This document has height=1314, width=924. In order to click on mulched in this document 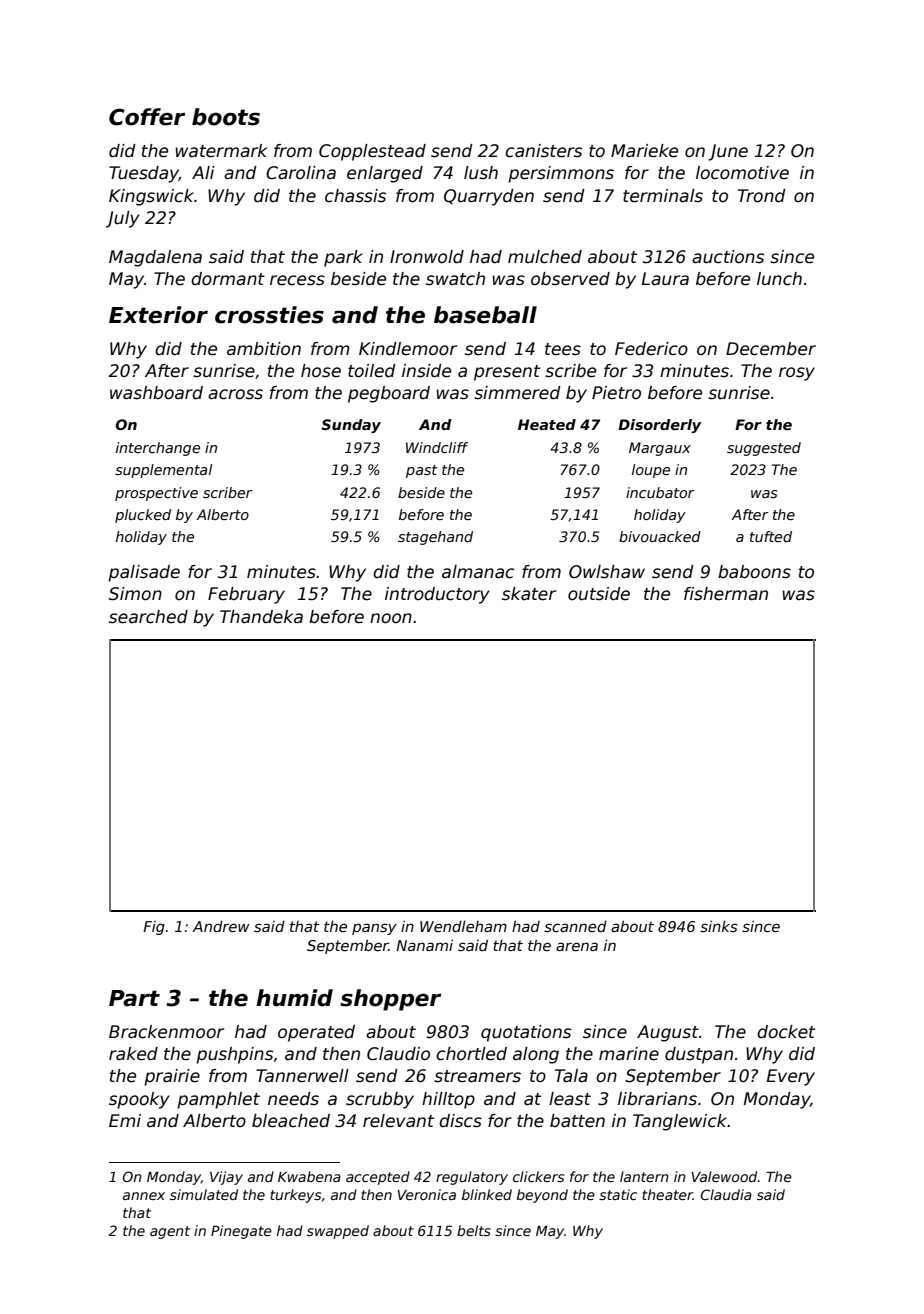, I will do `click(545, 257)`.
